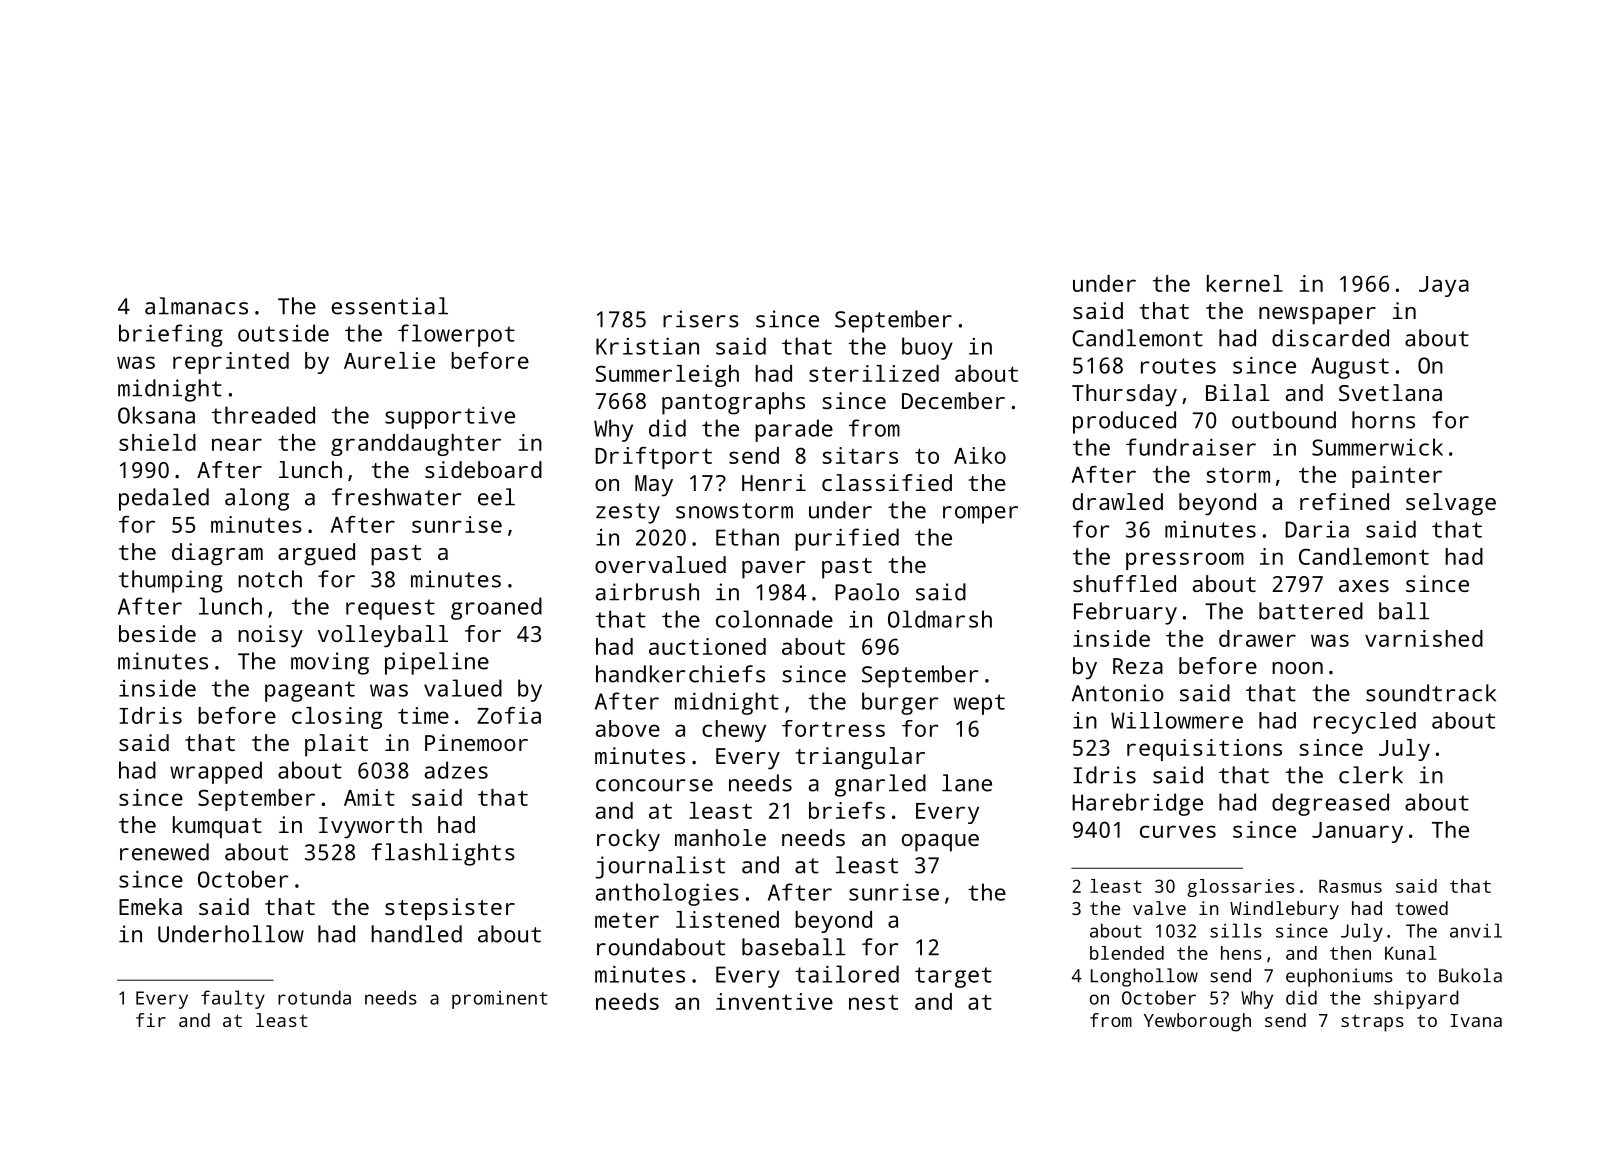  Describe the element at coordinates (927, 348) in the document. I see `buoy` at that location.
